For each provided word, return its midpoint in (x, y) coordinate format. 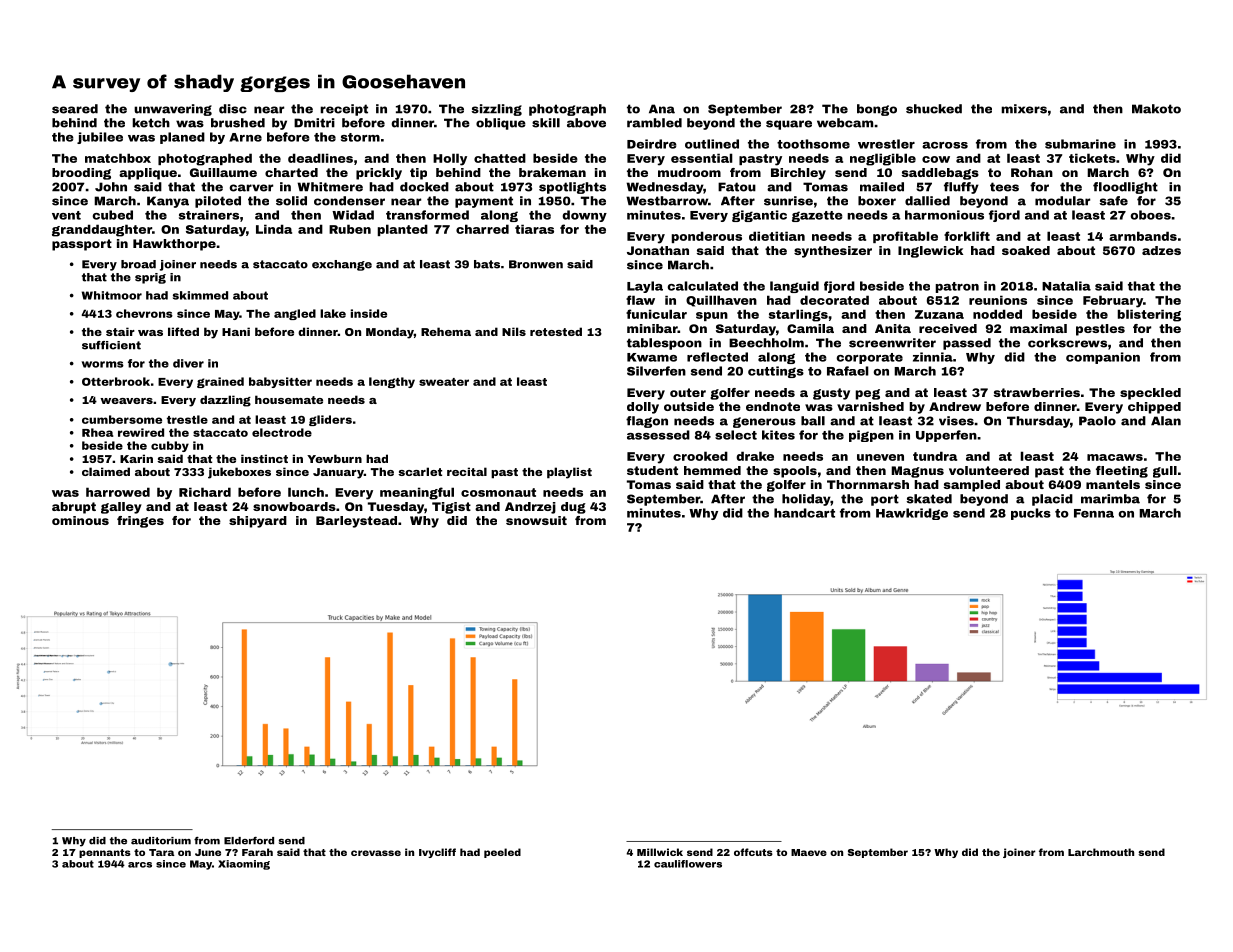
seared (75, 109)
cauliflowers (688, 864)
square (789, 125)
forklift (967, 236)
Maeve (809, 852)
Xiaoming (244, 865)
